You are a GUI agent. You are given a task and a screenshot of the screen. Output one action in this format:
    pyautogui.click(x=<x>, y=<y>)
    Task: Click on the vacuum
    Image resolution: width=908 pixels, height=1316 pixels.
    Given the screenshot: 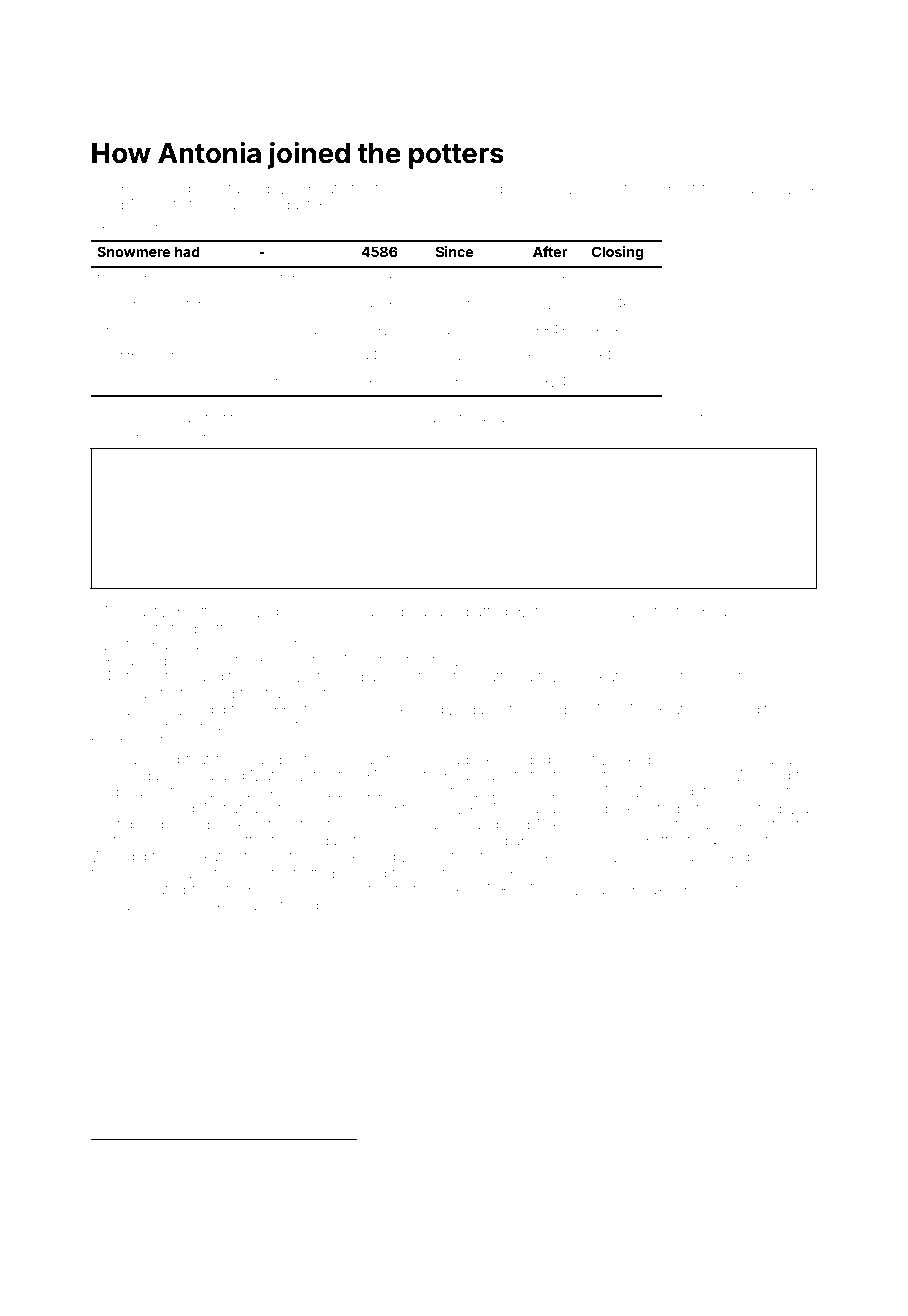 What is the action you would take?
    pyautogui.click(x=460, y=331)
